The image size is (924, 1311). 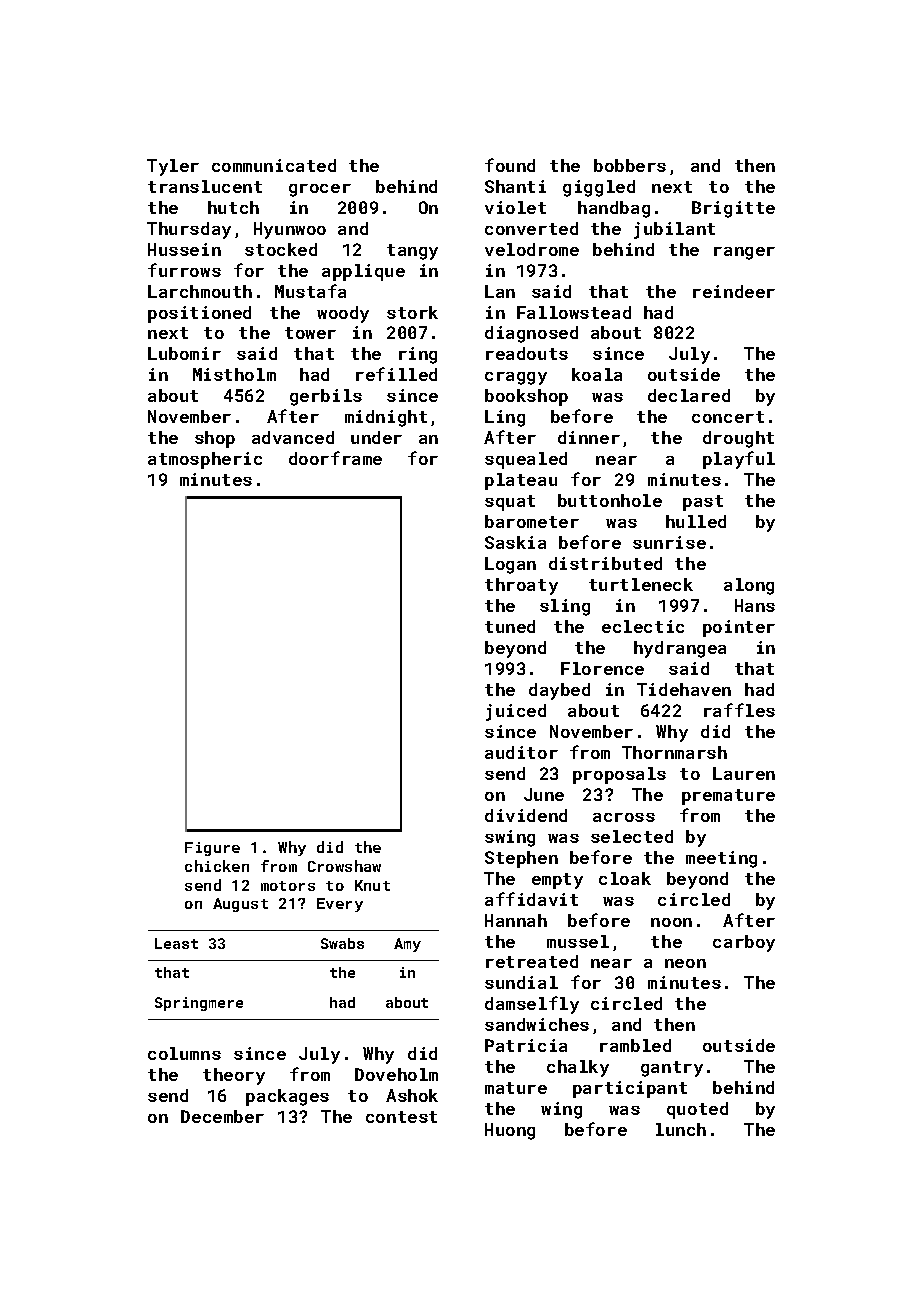 I want to click on noon, so click(x=671, y=922).
